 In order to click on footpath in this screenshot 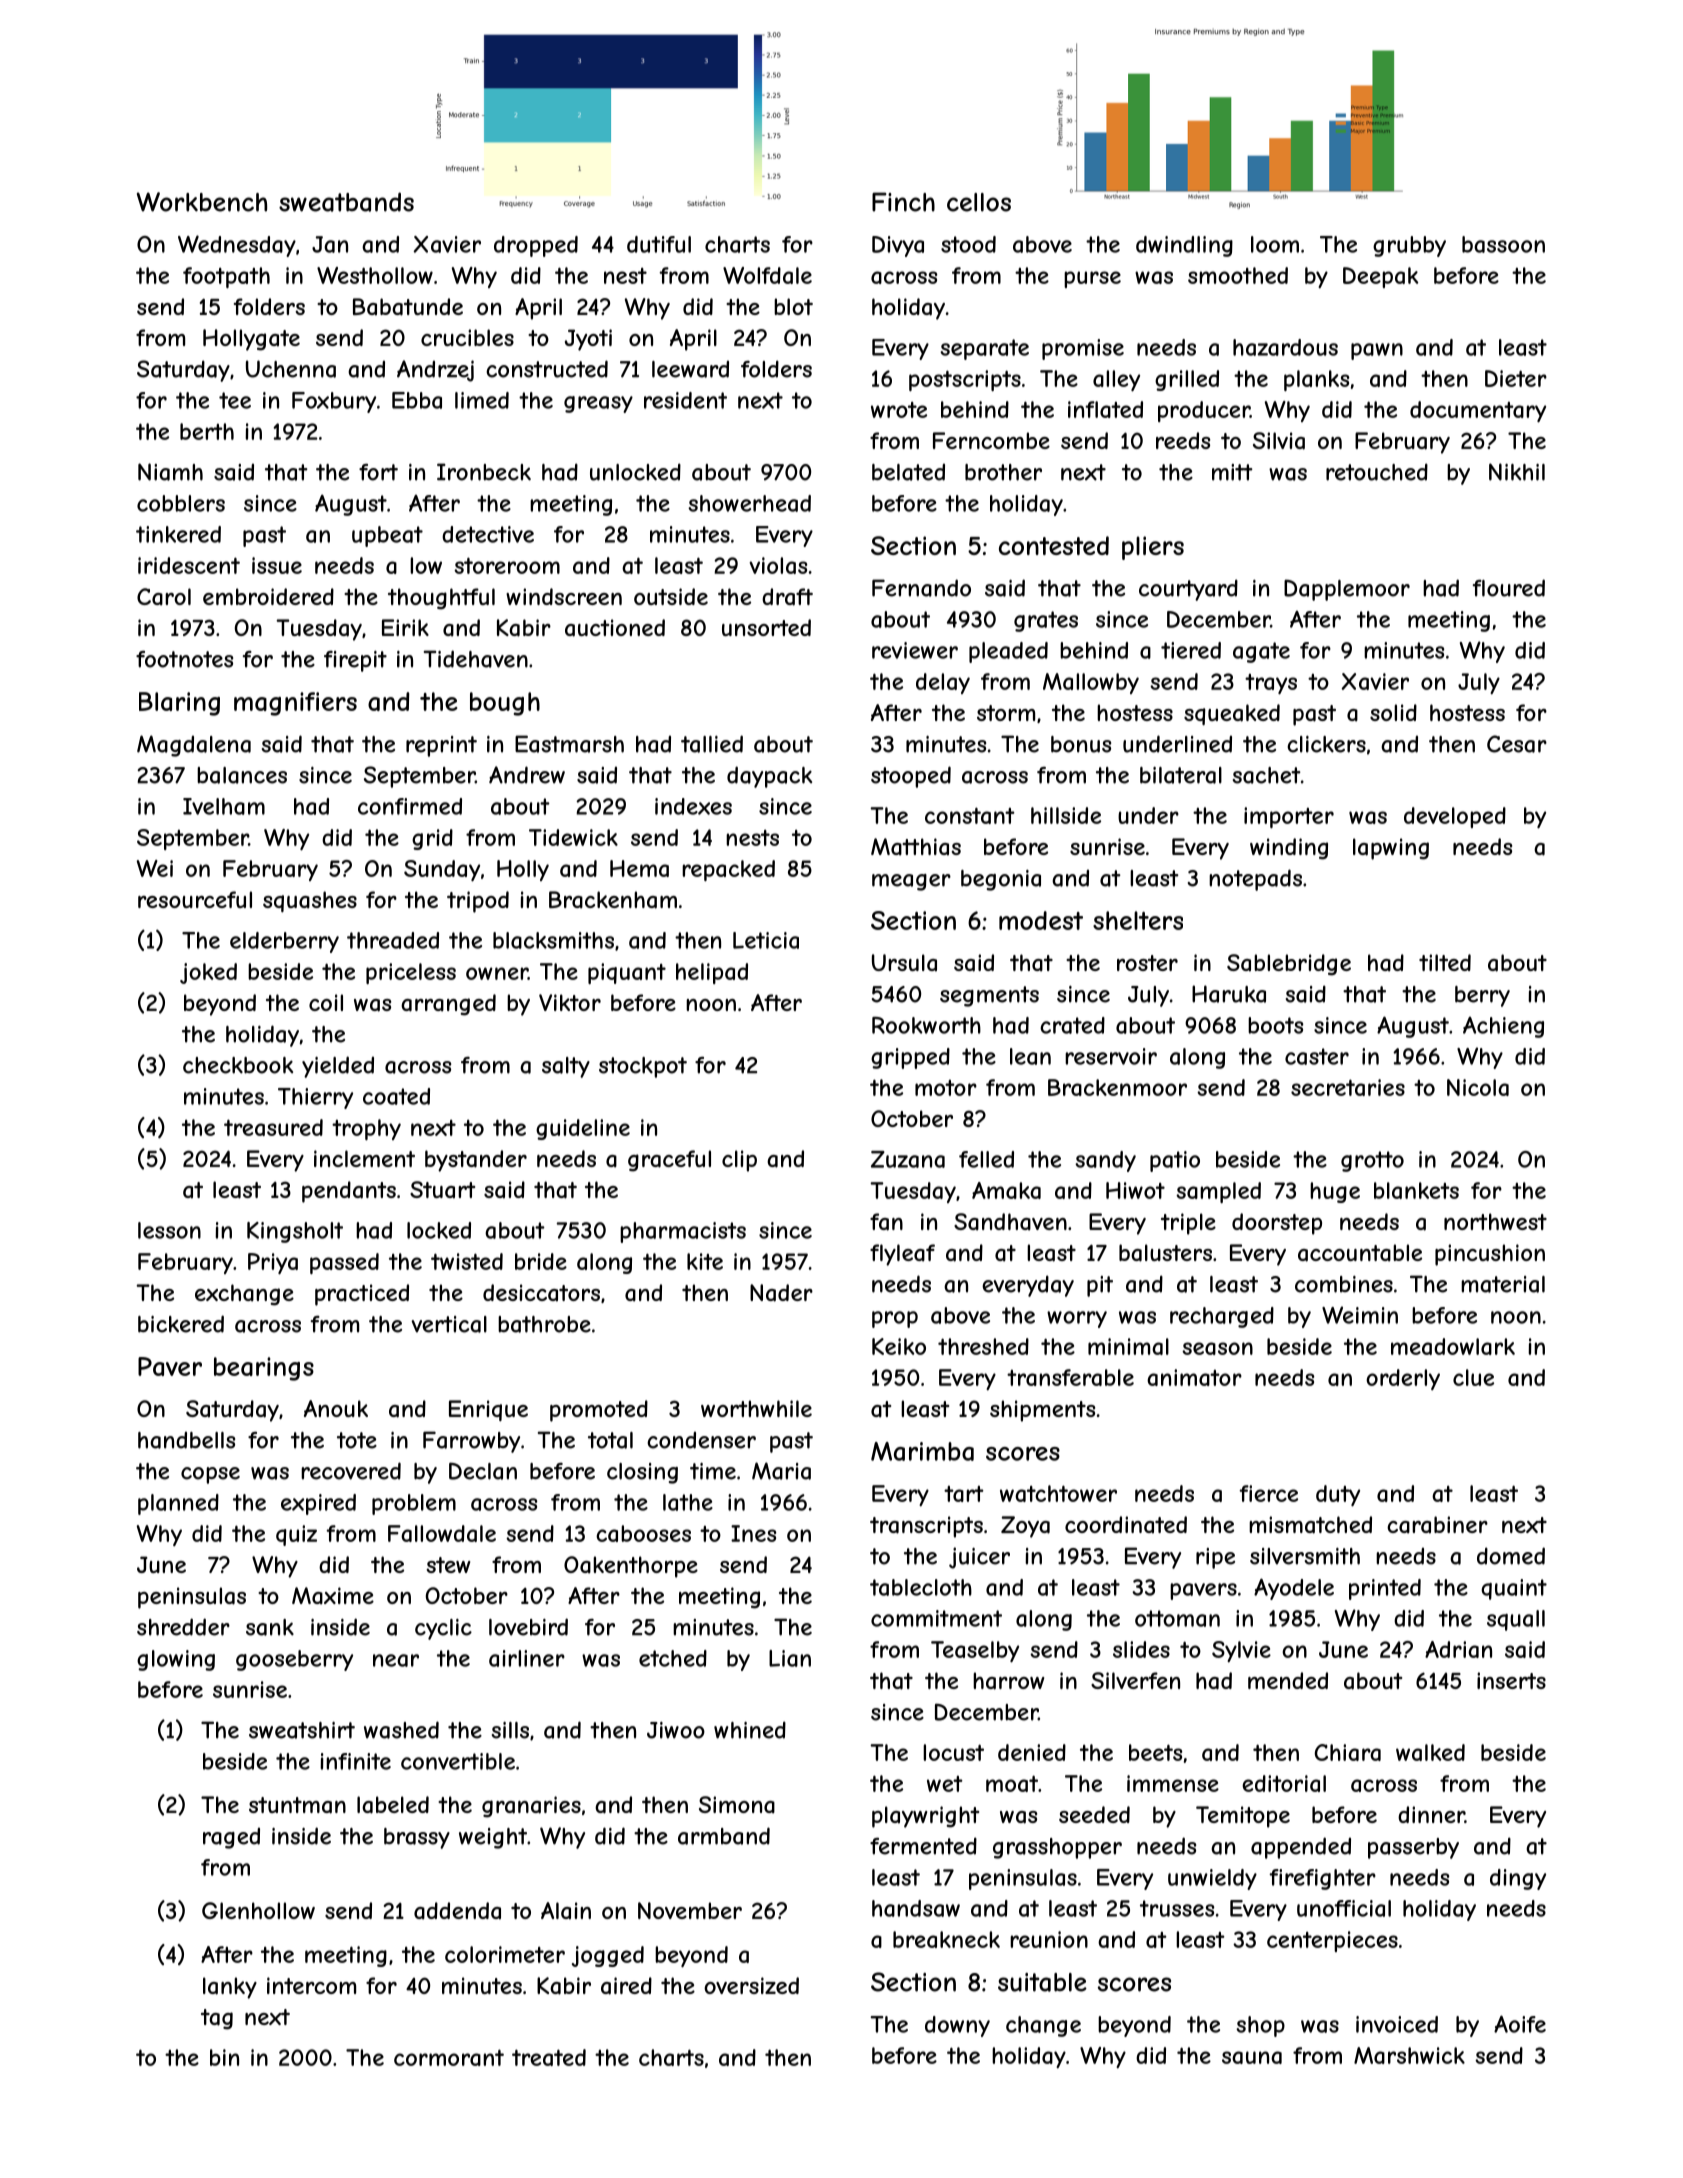, I will do `click(226, 277)`.
